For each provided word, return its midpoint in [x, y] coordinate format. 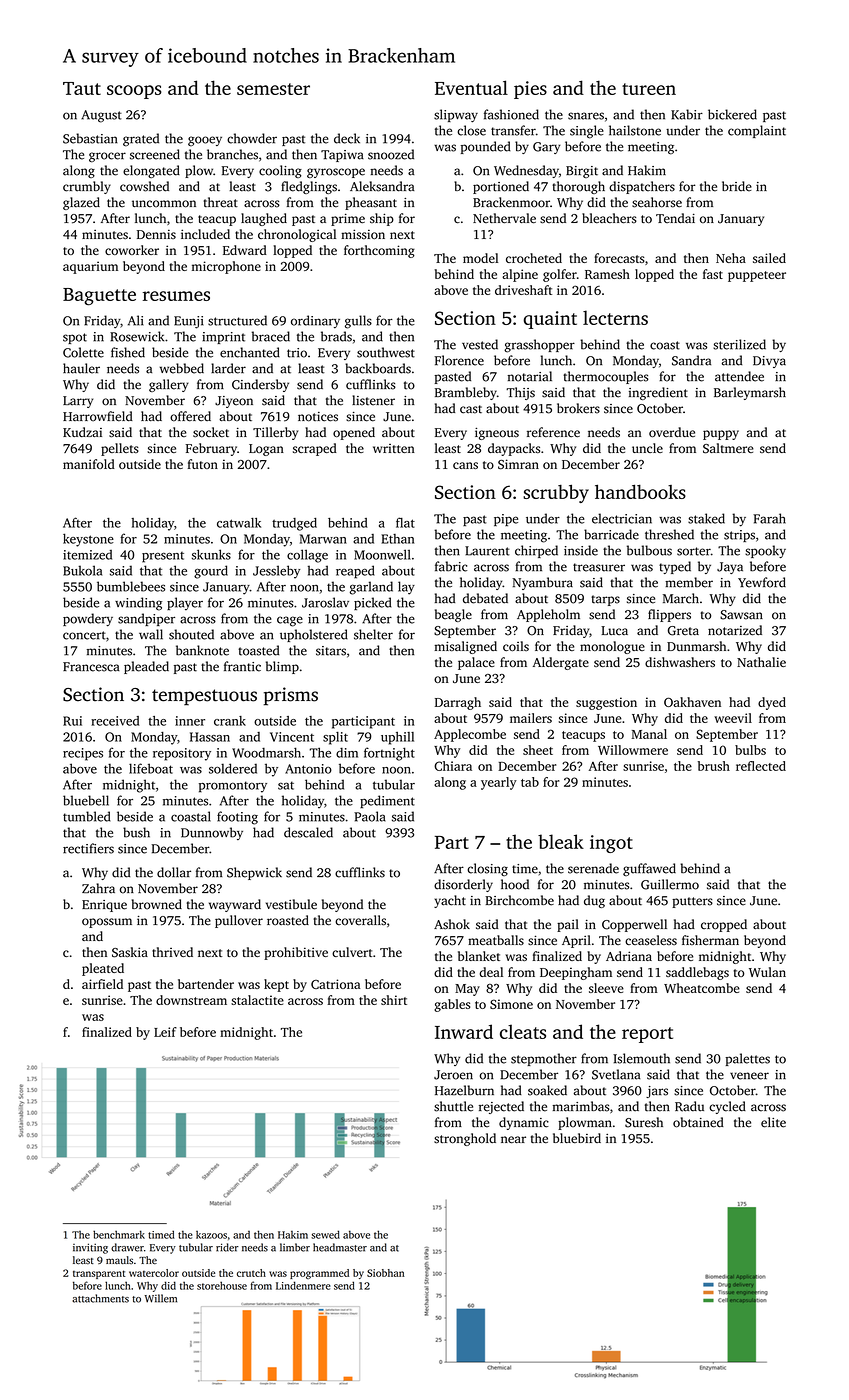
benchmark [119, 1234]
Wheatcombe [702, 988]
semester [273, 89]
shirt [394, 1000]
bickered [732, 114]
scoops [134, 92]
